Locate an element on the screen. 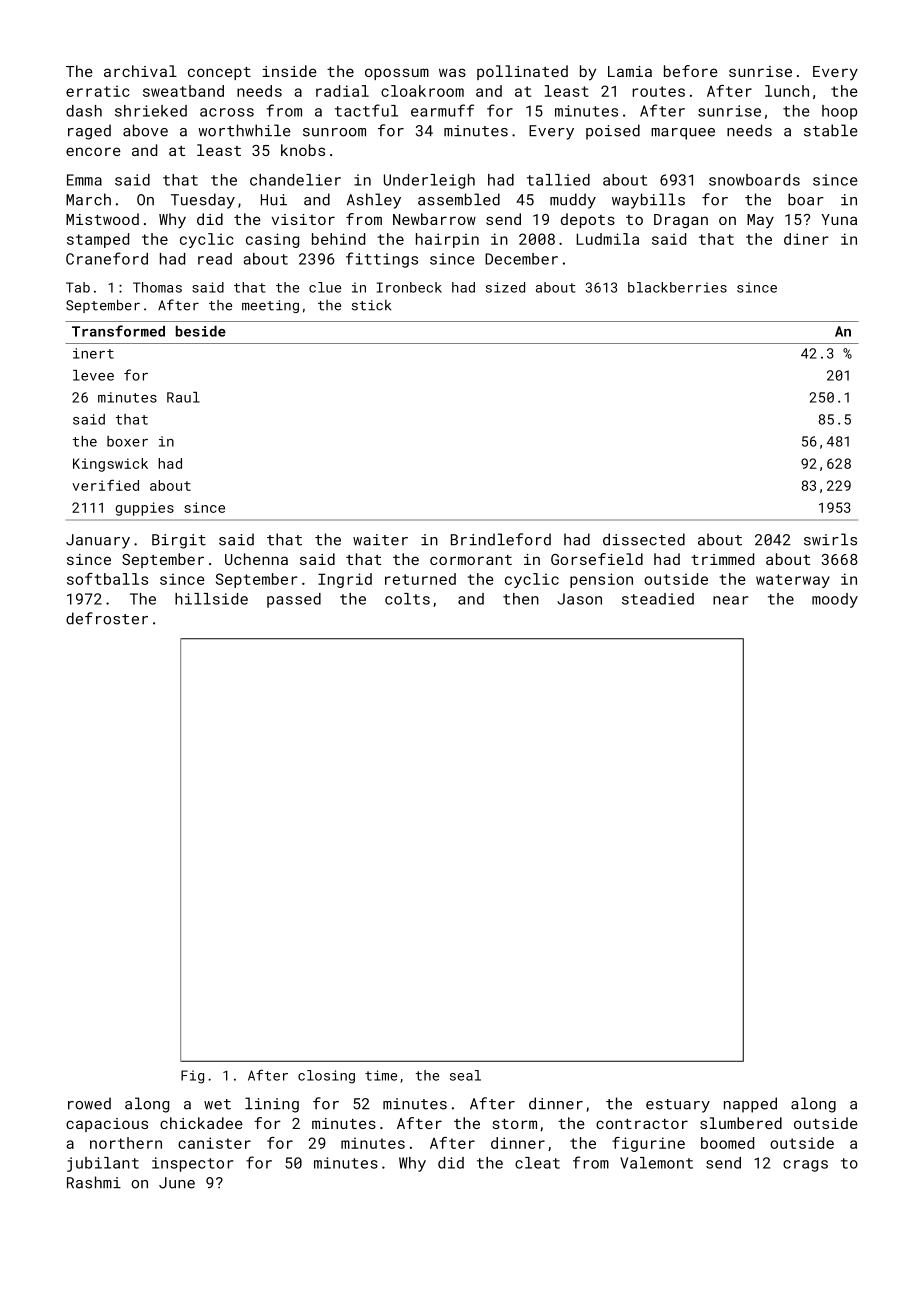 This screenshot has height=1308, width=924. seal is located at coordinates (465, 1075).
